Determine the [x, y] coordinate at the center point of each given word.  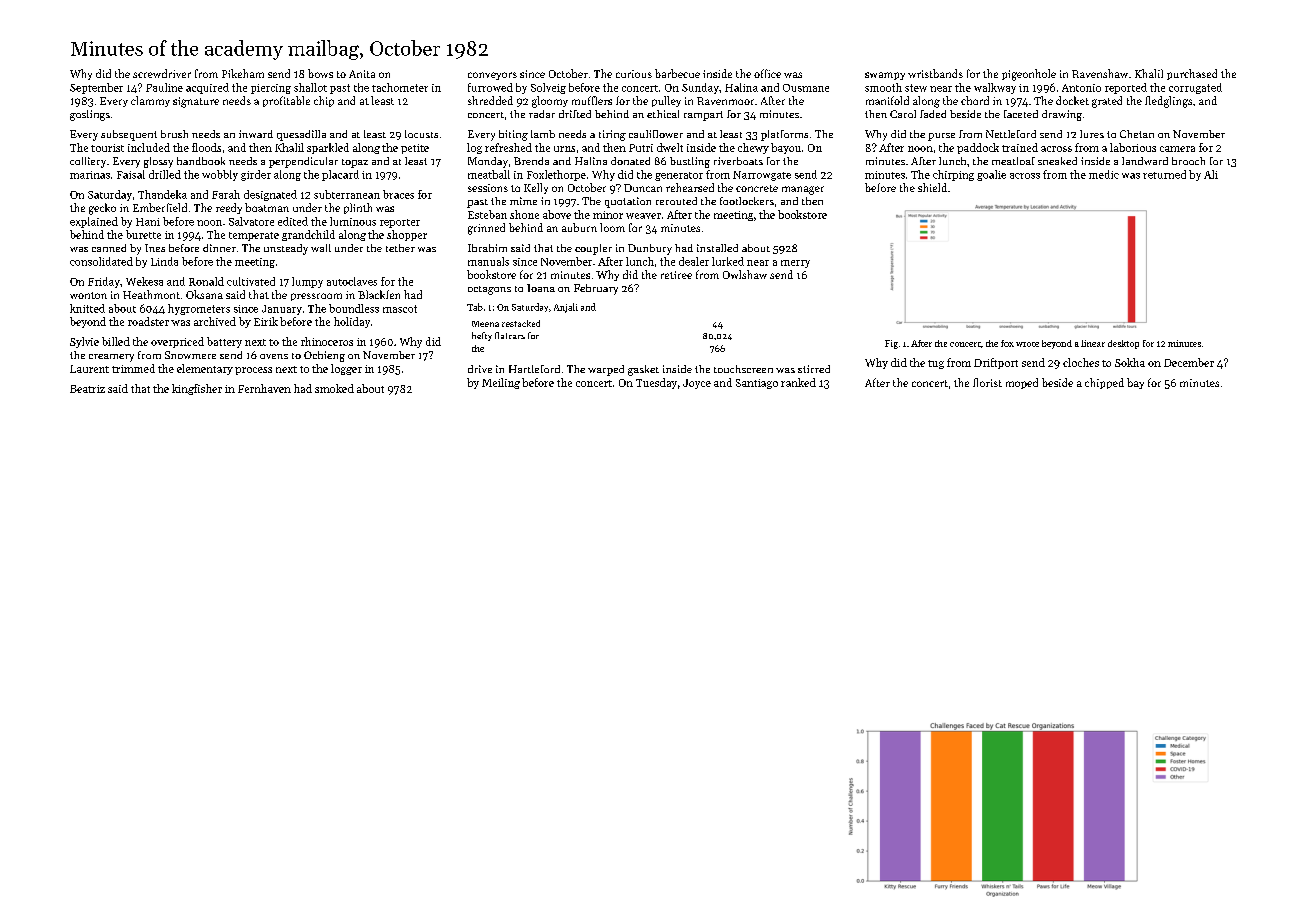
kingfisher [197, 389]
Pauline [164, 87]
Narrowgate [762, 176]
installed [717, 248]
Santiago [757, 384]
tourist [107, 148]
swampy [885, 76]
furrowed [490, 87]
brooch [1188, 161]
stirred [814, 369]
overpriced [177, 342]
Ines [155, 248]
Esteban [487, 214]
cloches [1081, 362]
